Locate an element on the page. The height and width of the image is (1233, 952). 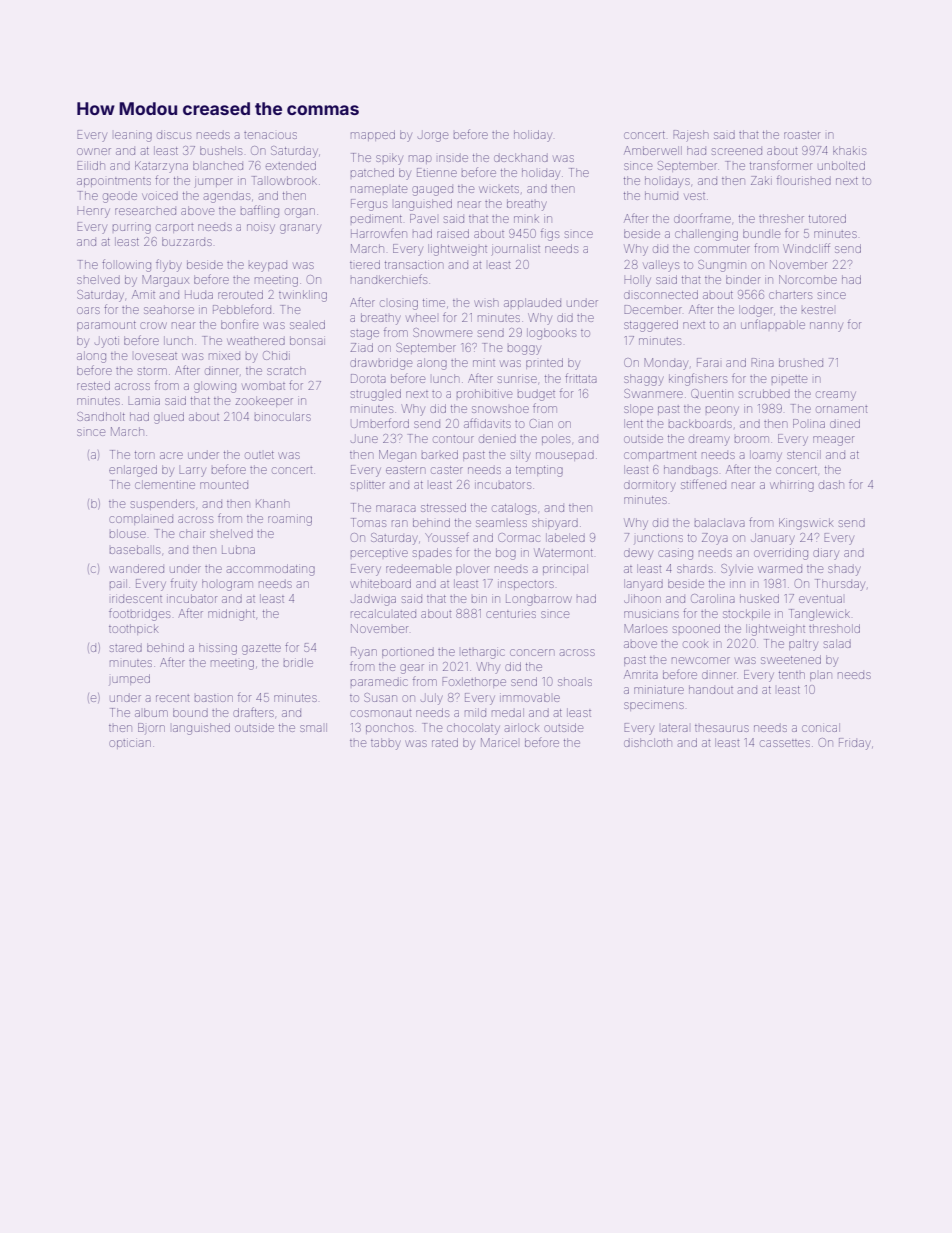
loveseat is located at coordinates (156, 356).
